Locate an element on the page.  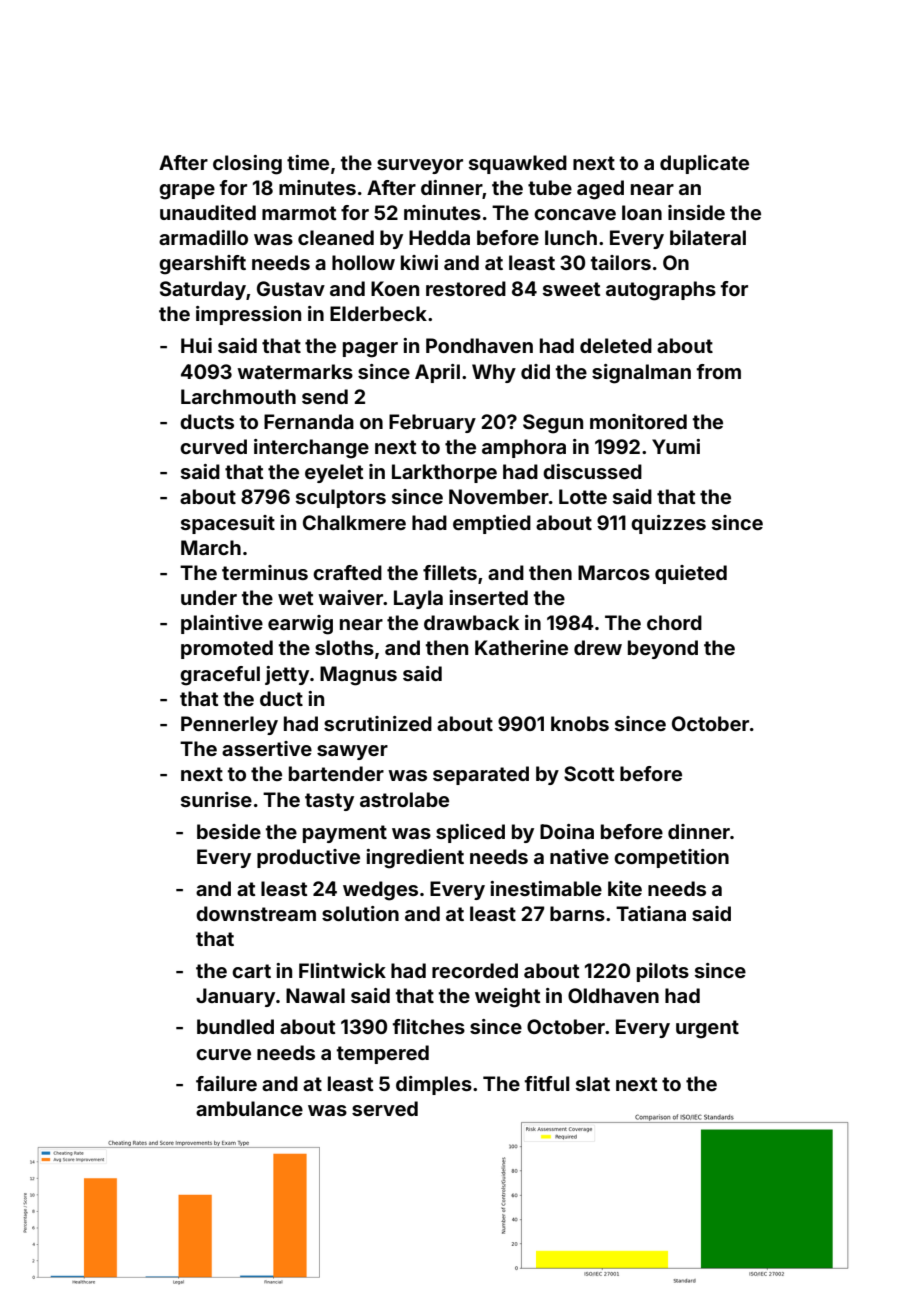
served is located at coordinates (385, 1108).
